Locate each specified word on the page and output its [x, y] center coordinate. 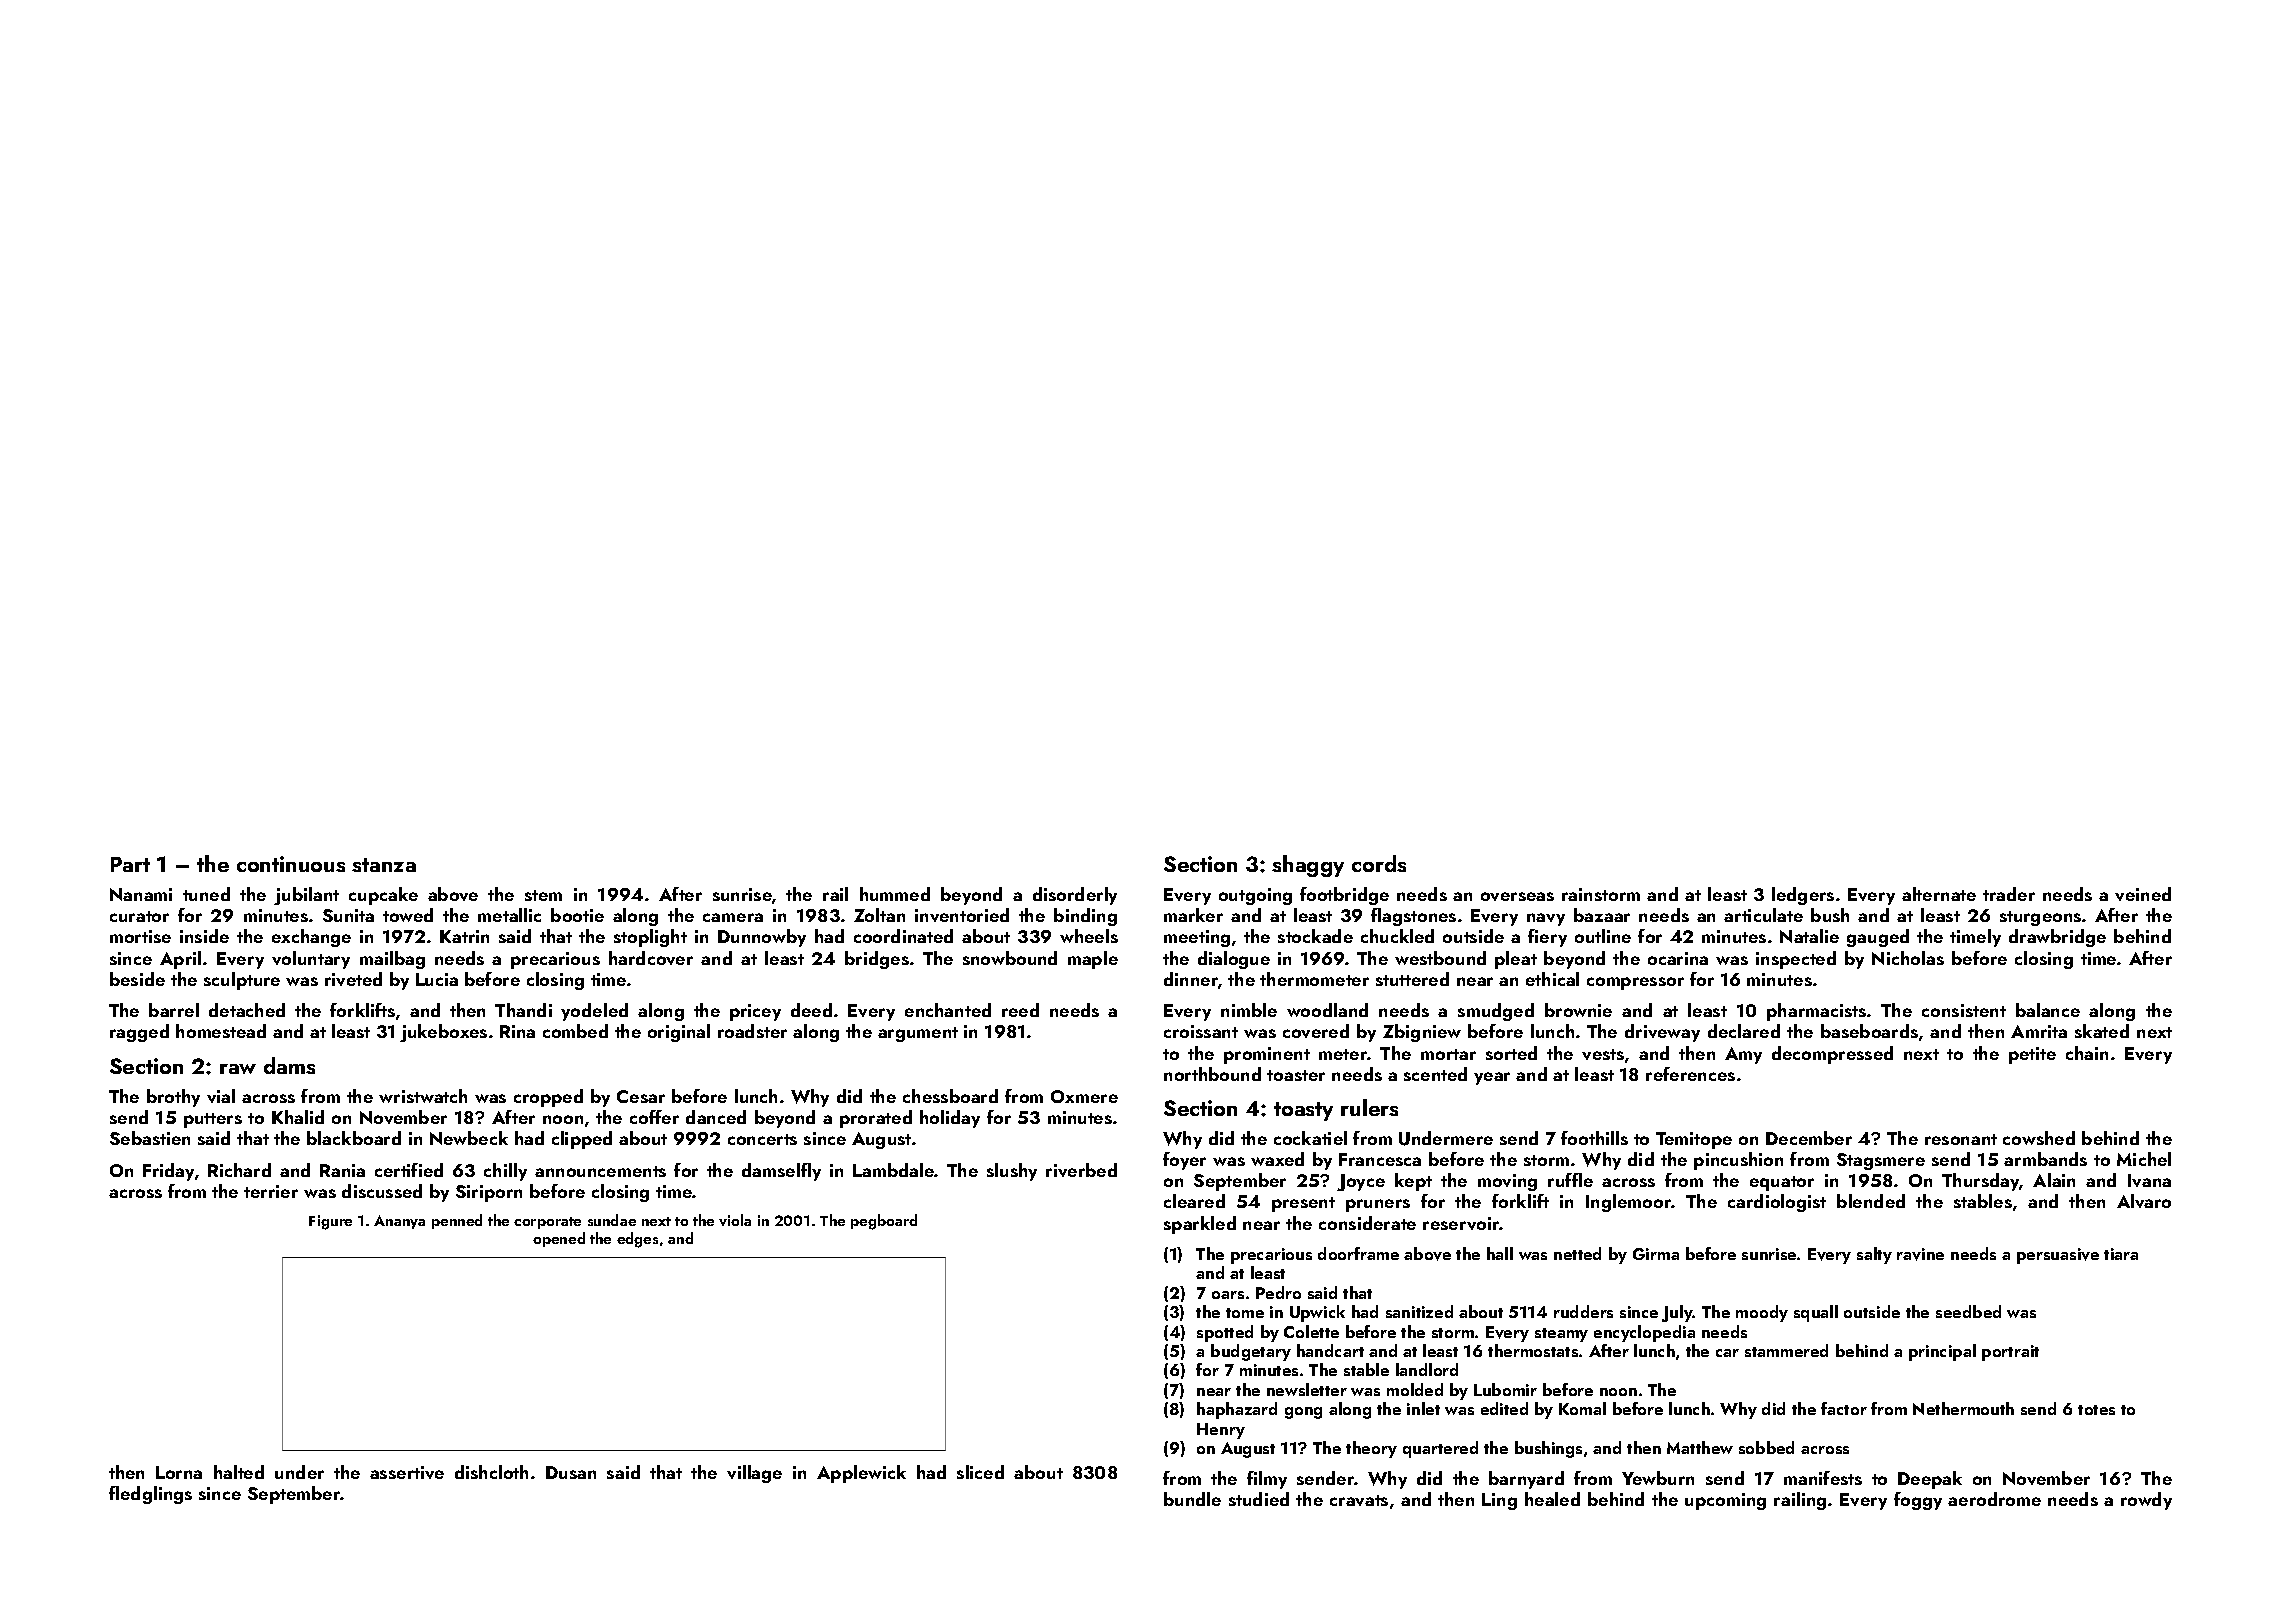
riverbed [1081, 1170]
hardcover [651, 958]
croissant [1201, 1031]
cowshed [2039, 1138]
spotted [1225, 1333]
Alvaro [2144, 1201]
